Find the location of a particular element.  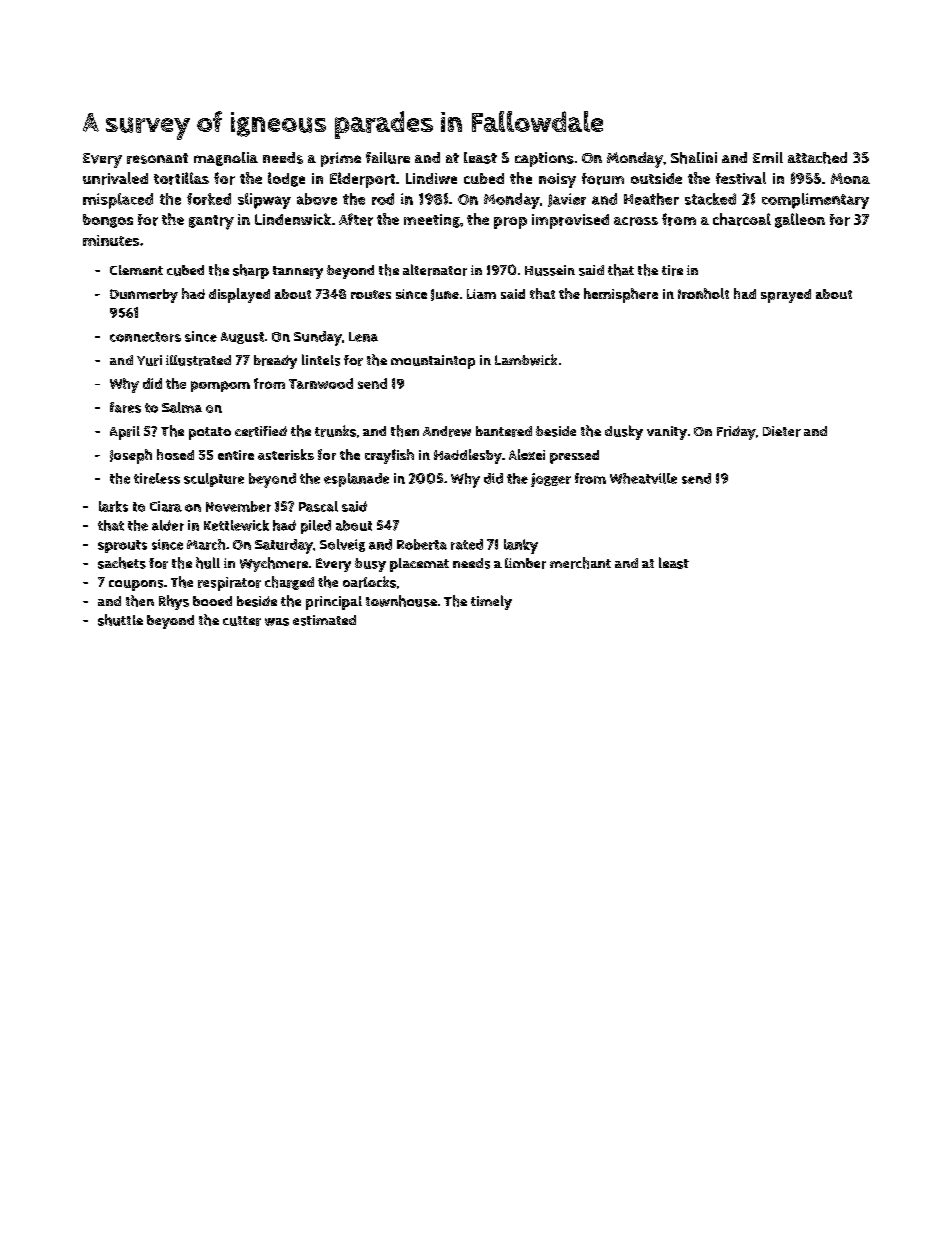

minutes is located at coordinates (111, 240).
